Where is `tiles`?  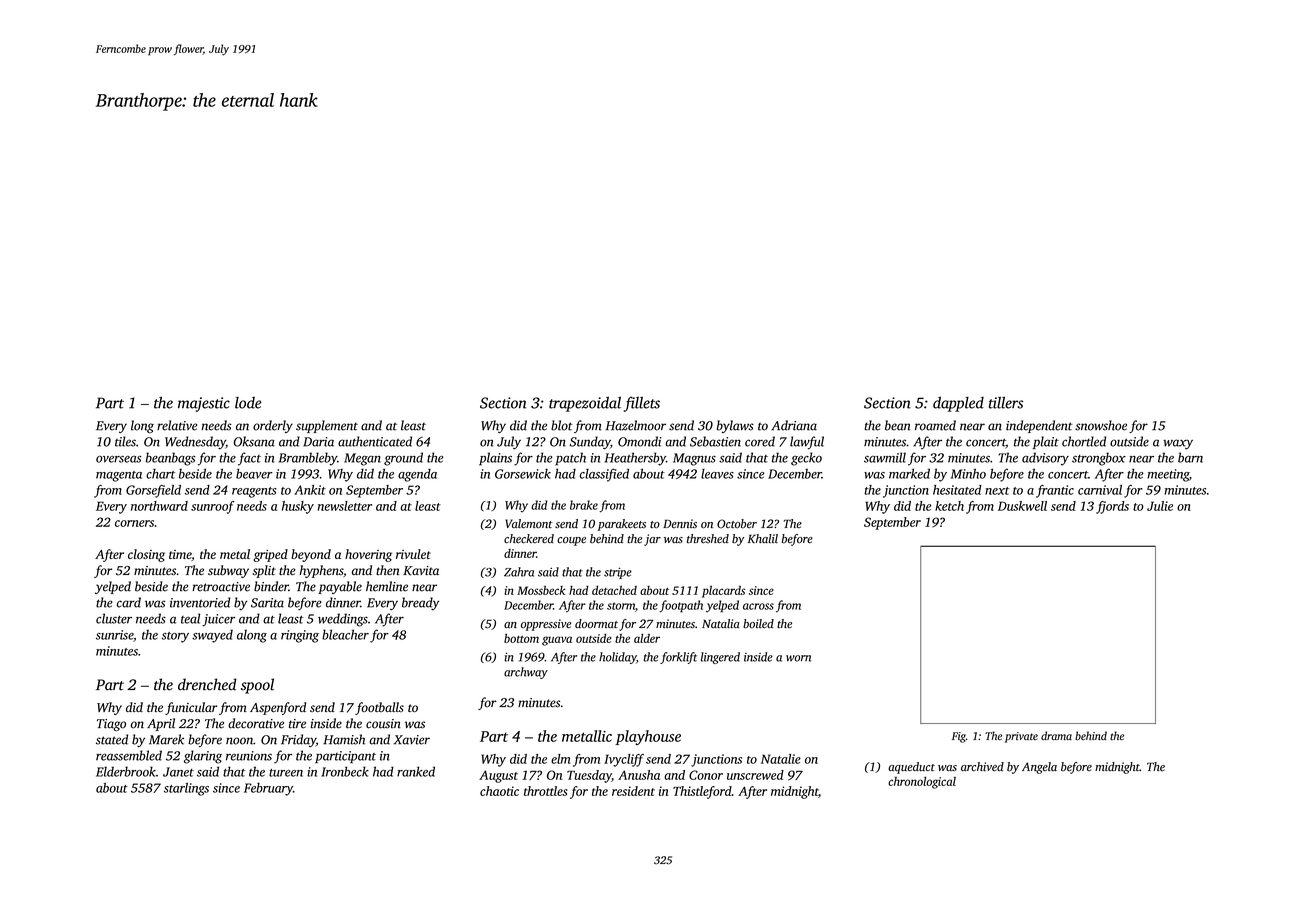
tiles is located at coordinates (125, 441).
